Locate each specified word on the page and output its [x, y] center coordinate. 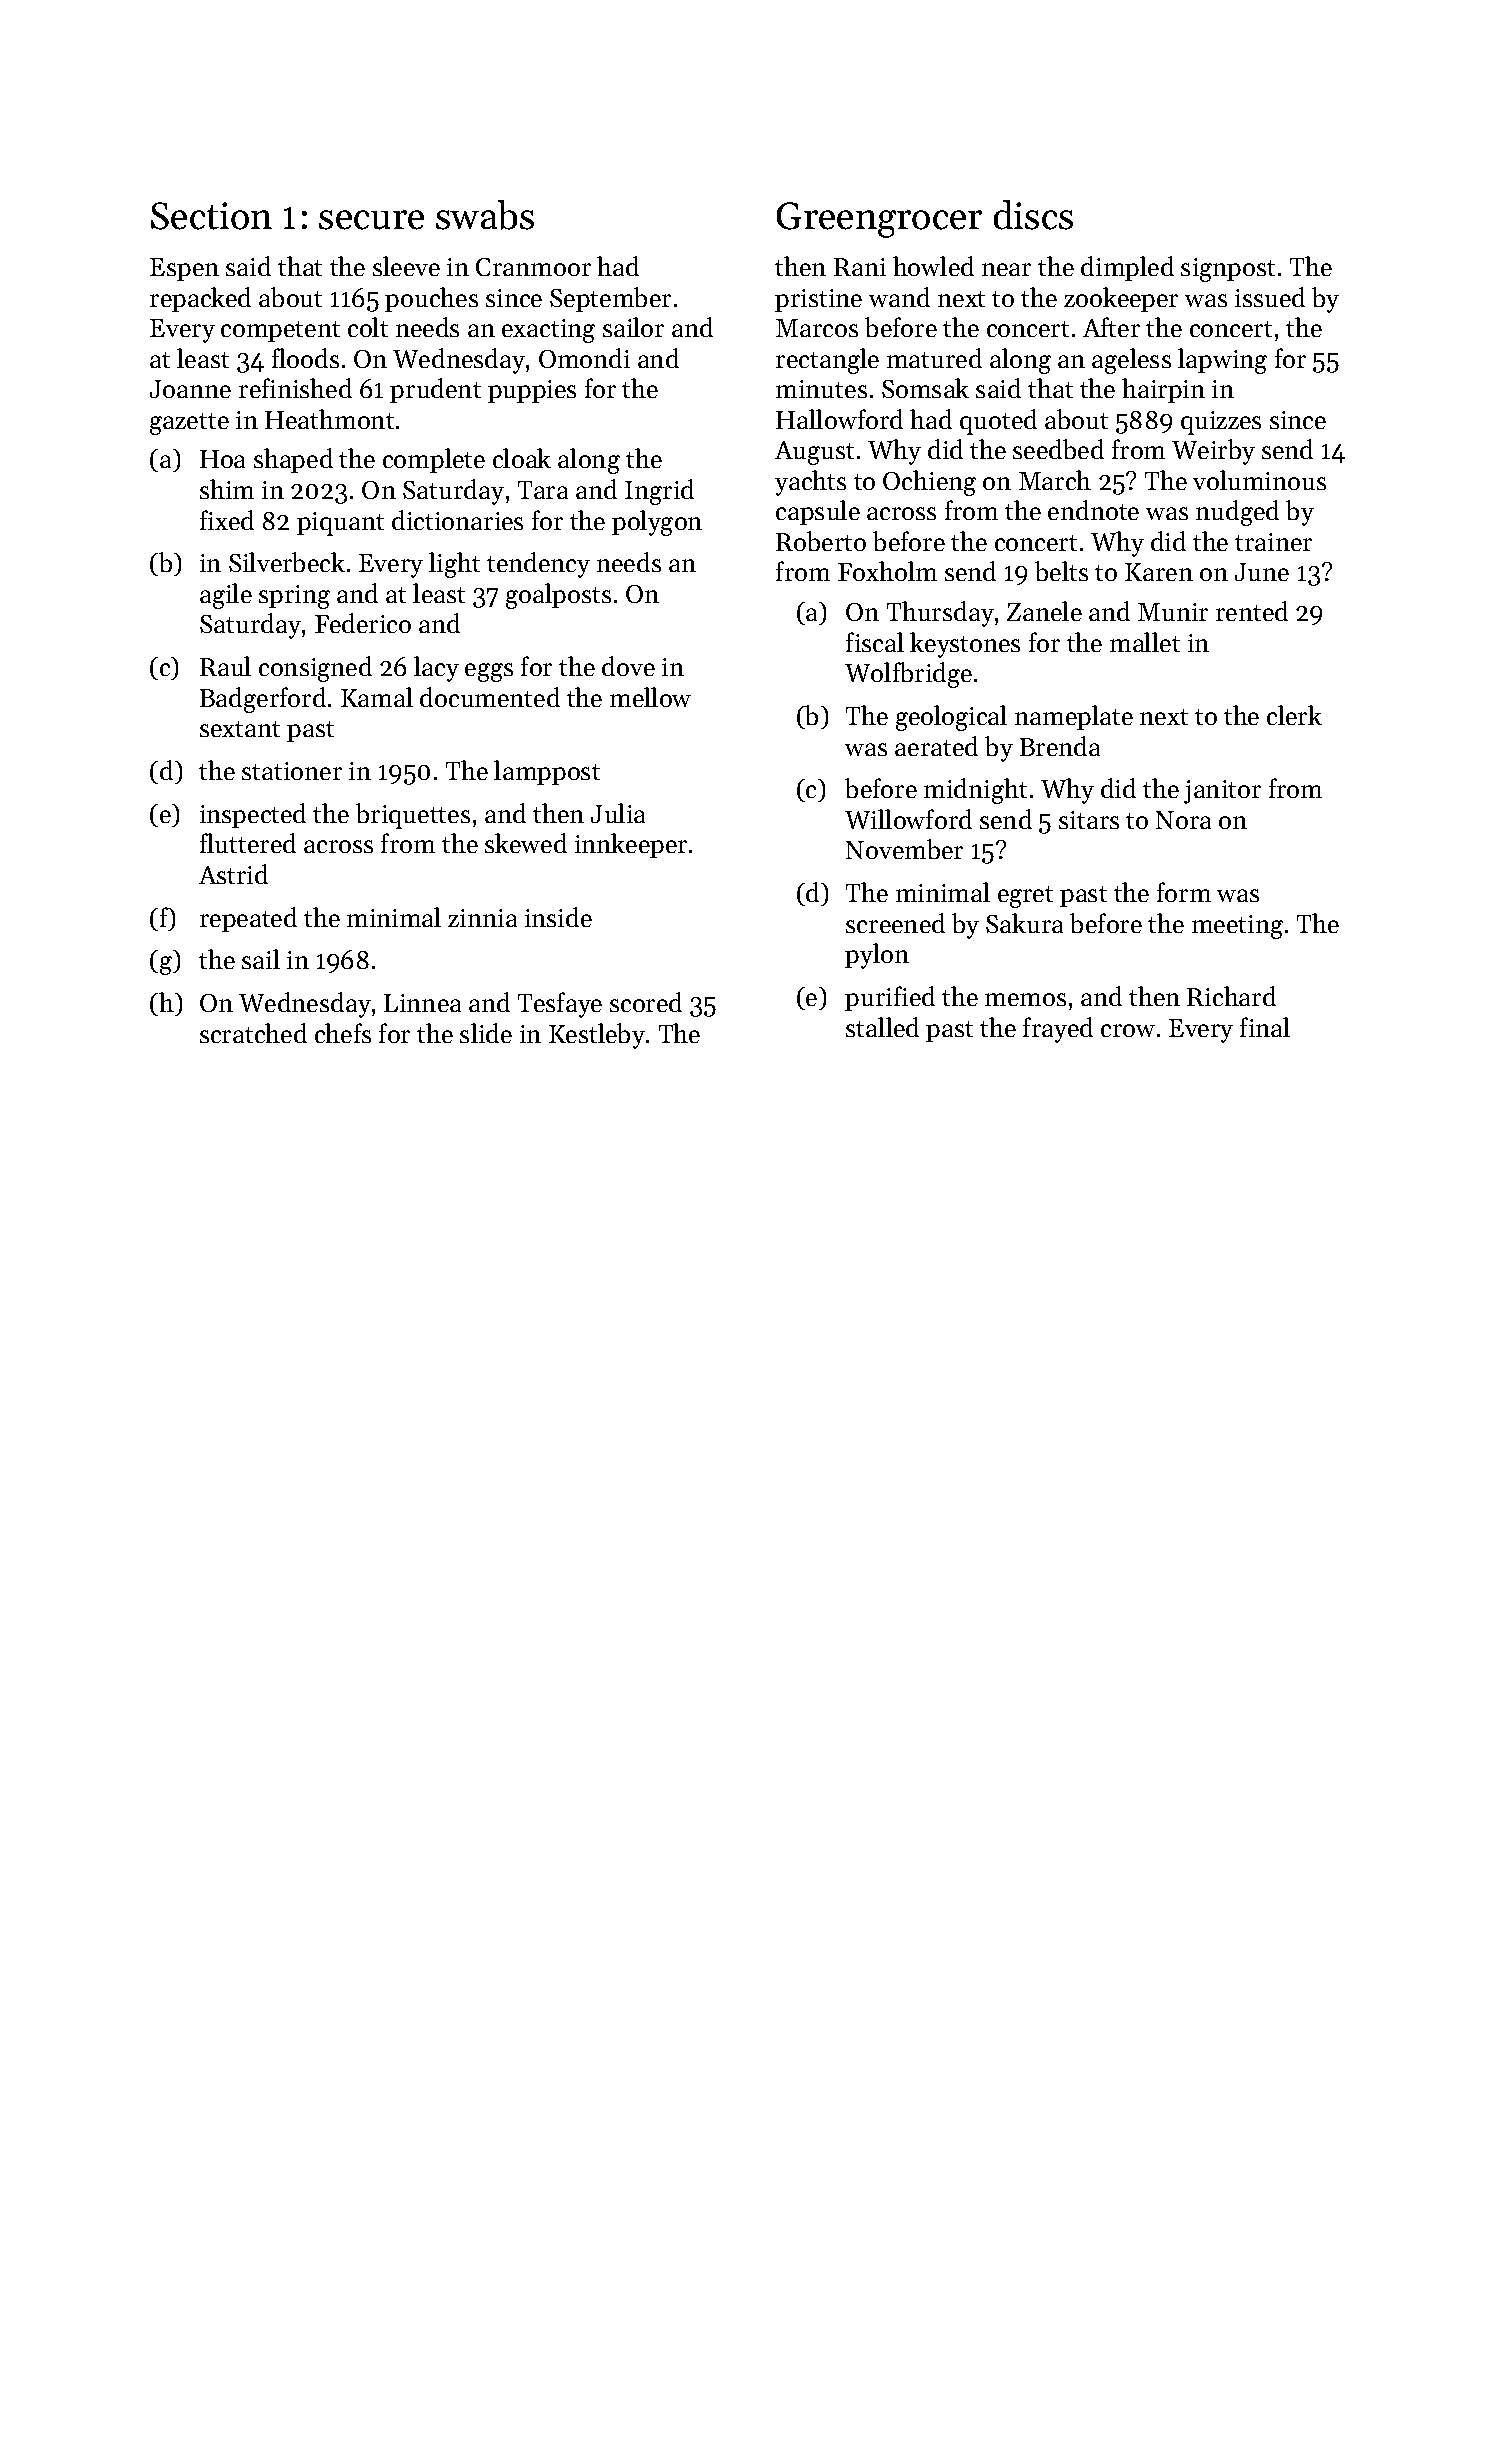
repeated [248, 919]
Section [211, 216]
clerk [1294, 715]
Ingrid [659, 492]
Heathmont [329, 419]
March [1055, 480]
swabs [485, 215]
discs [1033, 215]
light [454, 565]
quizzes [1221, 423]
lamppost [547, 772]
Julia [618, 813]
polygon [657, 523]
